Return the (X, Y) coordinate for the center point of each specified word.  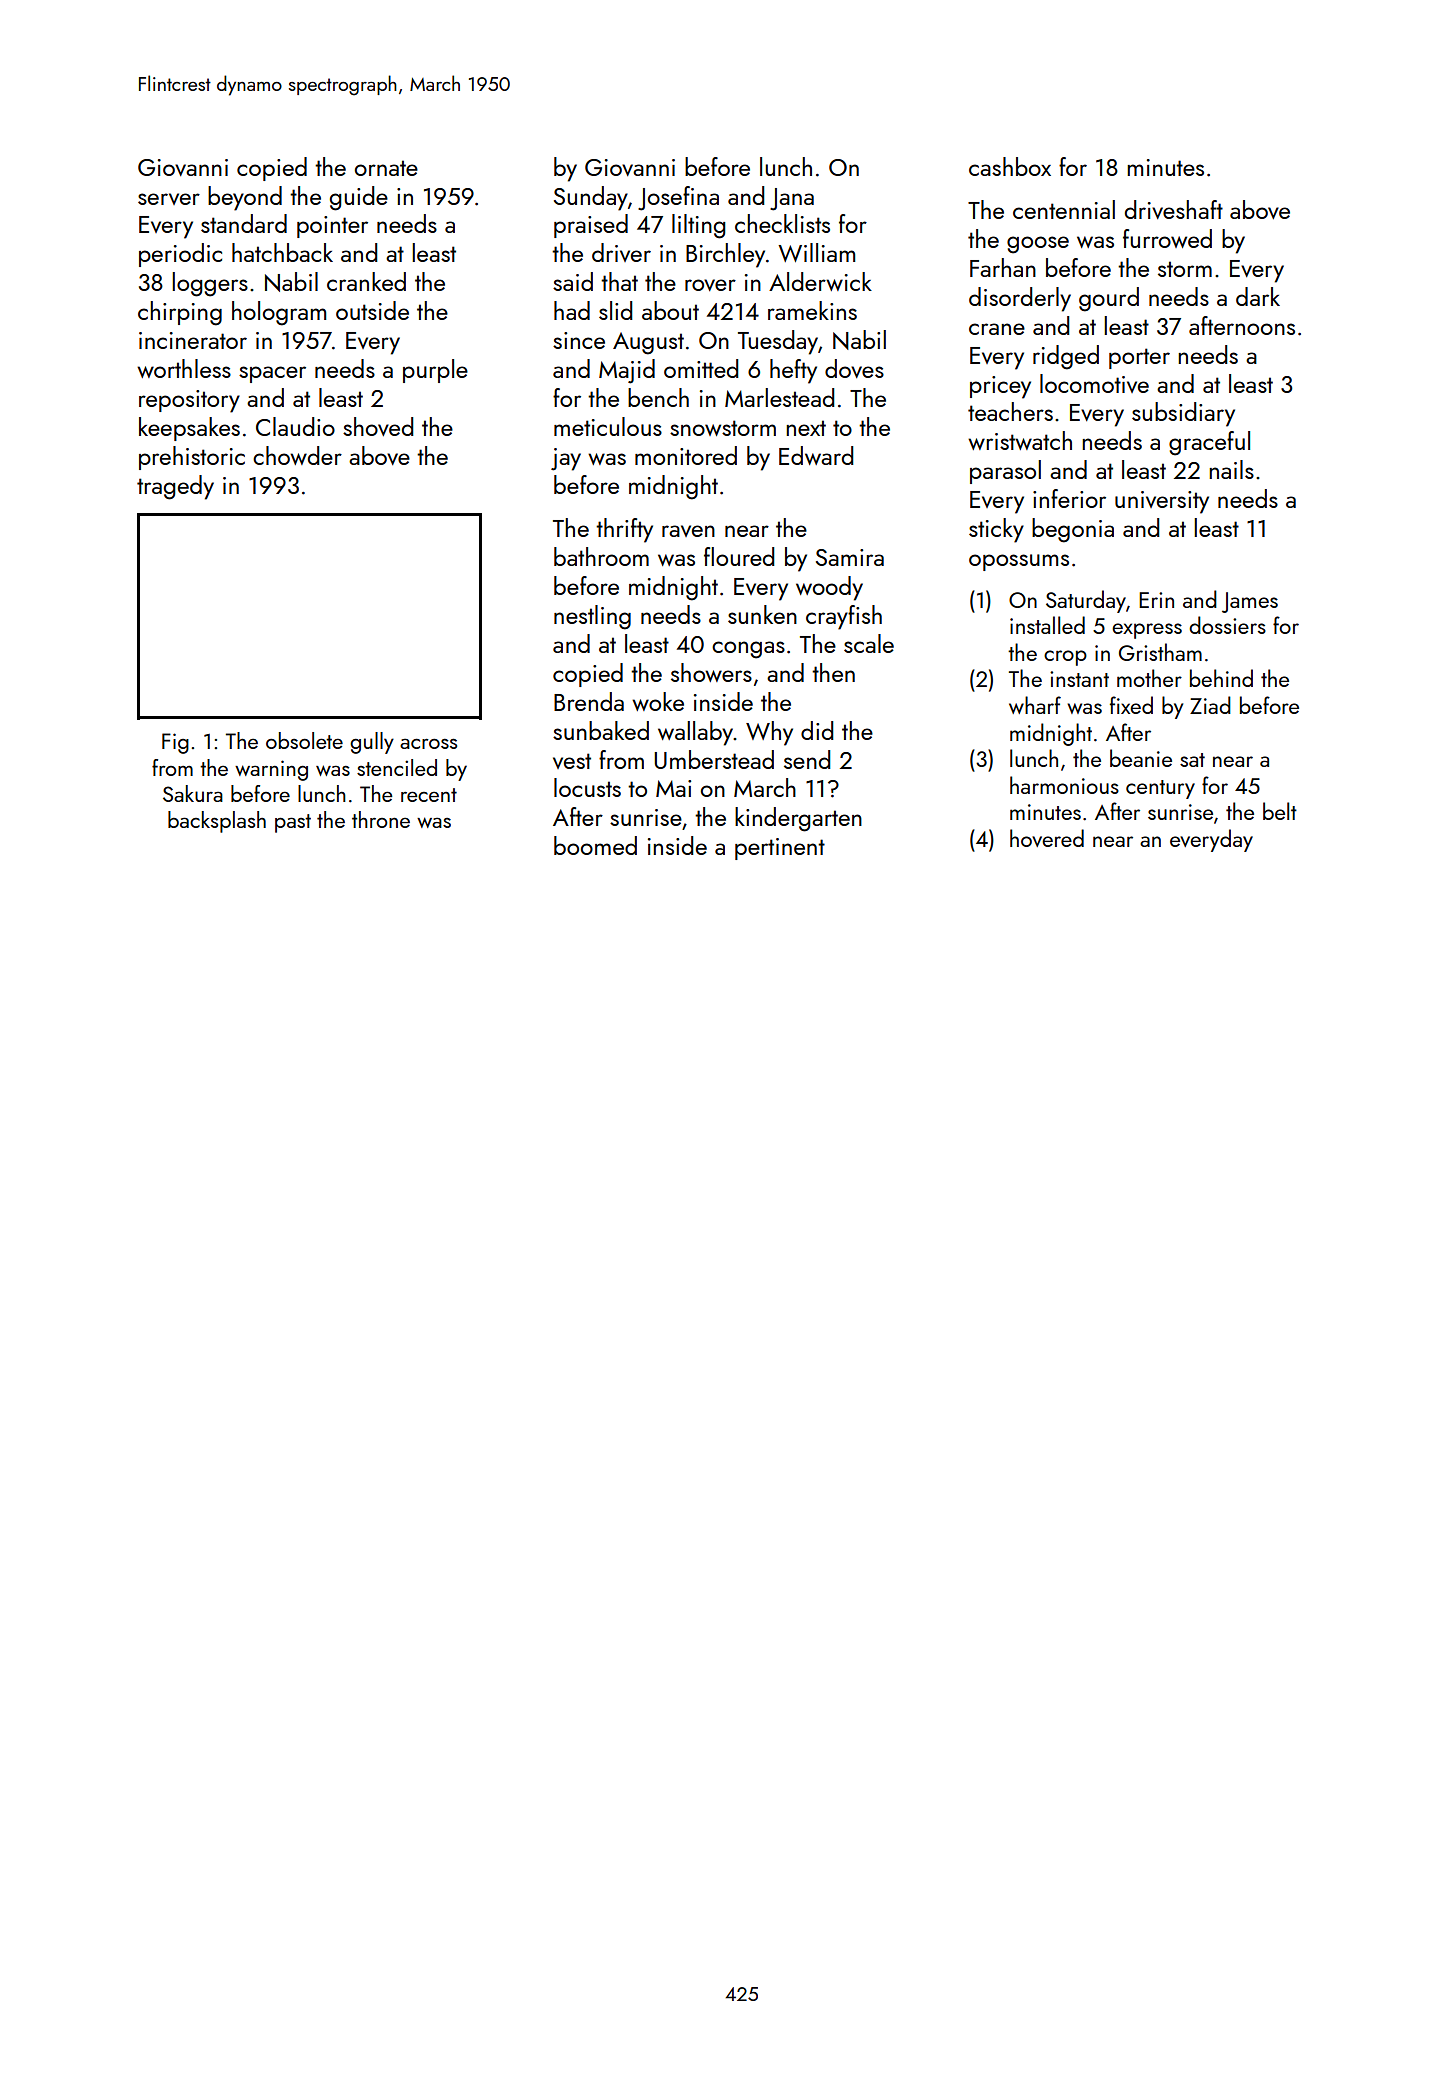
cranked (366, 281)
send (807, 759)
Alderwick (820, 281)
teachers (1010, 411)
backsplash (217, 822)
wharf (1035, 705)
